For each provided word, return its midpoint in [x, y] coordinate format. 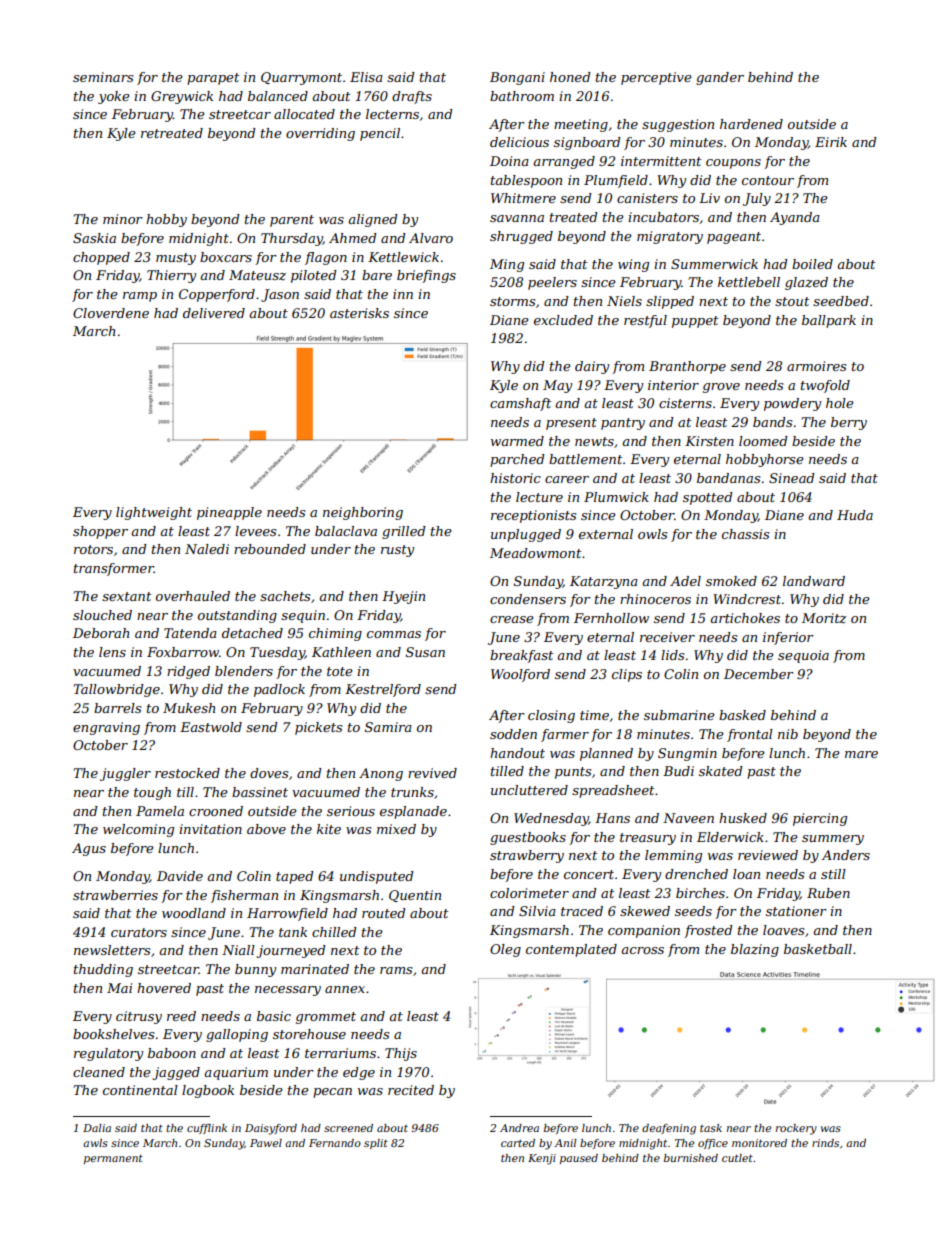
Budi [678, 771]
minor [123, 219]
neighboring [363, 513]
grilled [404, 532]
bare [377, 275]
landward [814, 581]
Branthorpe [687, 367]
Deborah [101, 633]
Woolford [520, 675]
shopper [100, 532]
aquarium [236, 1073]
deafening [669, 1129]
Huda [855, 515]
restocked [187, 773]
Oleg [505, 950]
